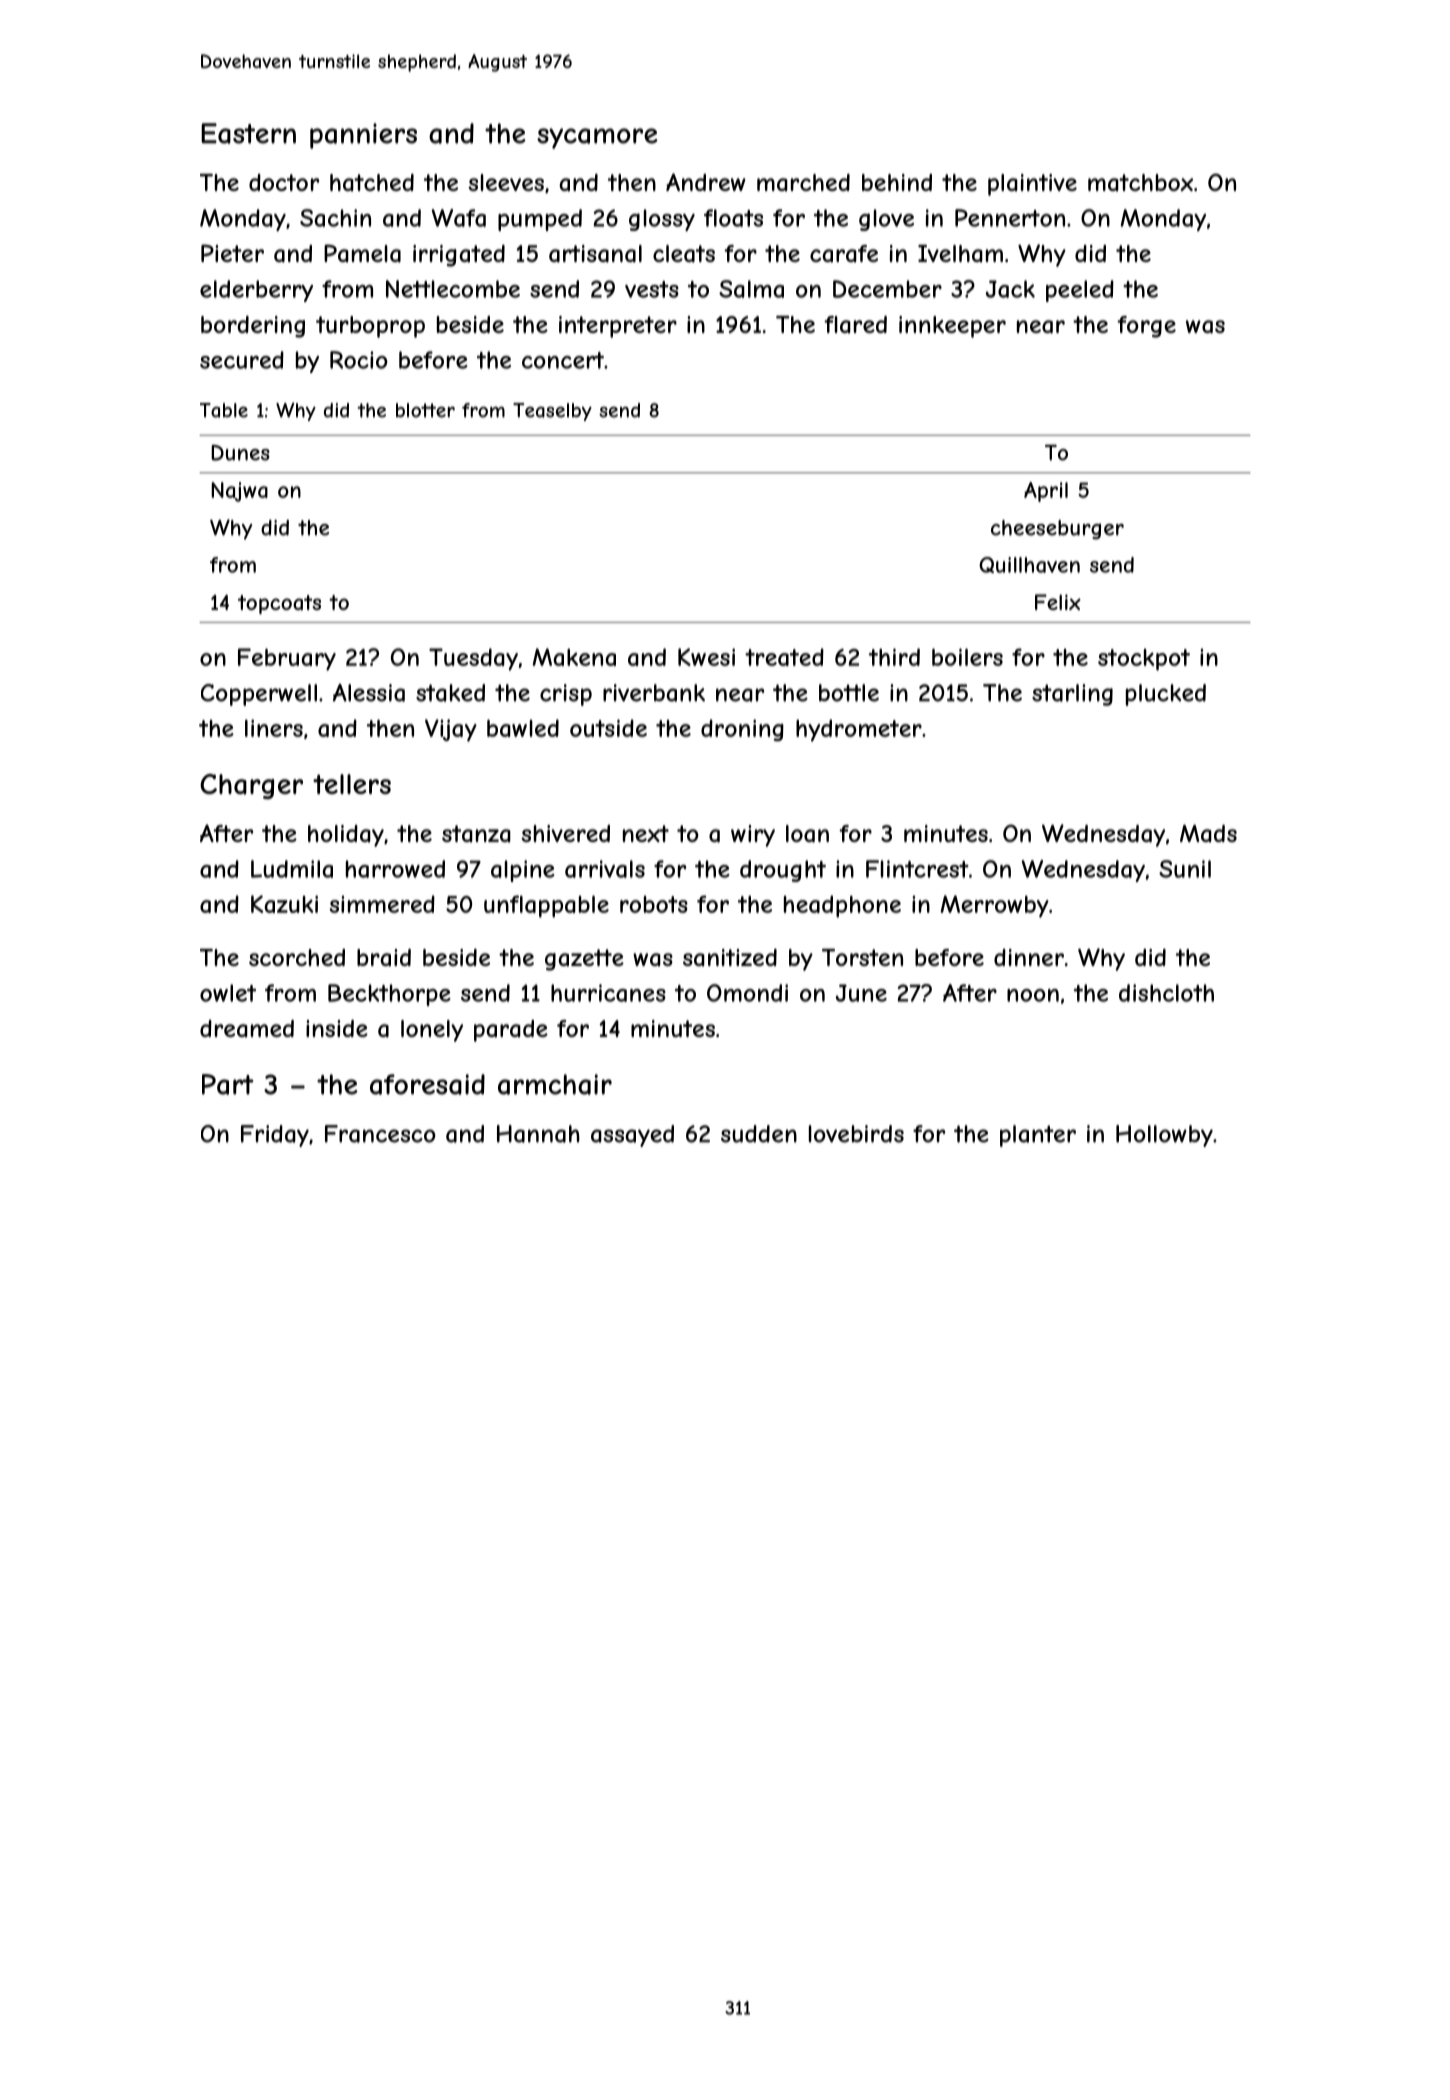 The image size is (1450, 2100). What do you see at coordinates (1032, 185) in the document?
I see `plaintive` at bounding box center [1032, 185].
